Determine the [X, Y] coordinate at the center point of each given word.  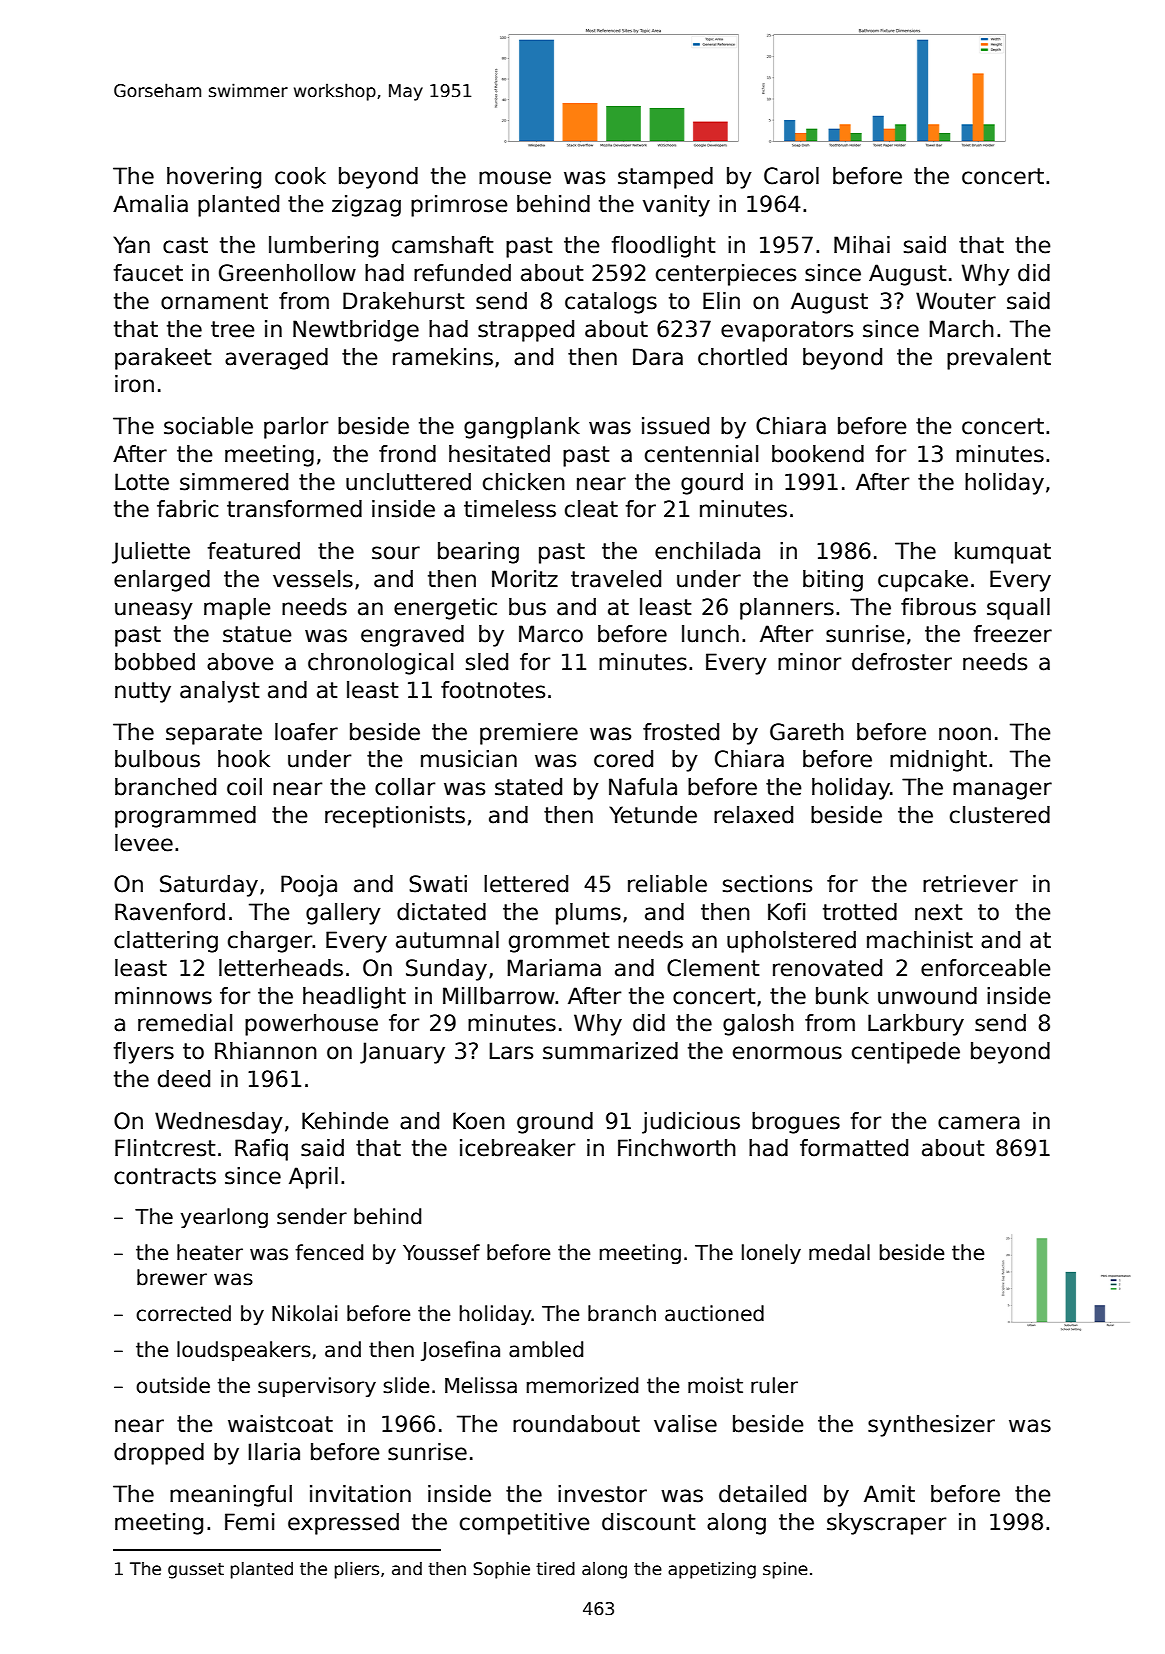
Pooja [309, 886]
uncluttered [408, 482]
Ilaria [274, 1452]
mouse [515, 178]
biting [833, 581]
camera [979, 1123]
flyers [143, 1053]
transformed [294, 509]
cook [300, 176]
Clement [713, 968]
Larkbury [916, 1025]
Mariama [554, 968]
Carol [791, 176]
